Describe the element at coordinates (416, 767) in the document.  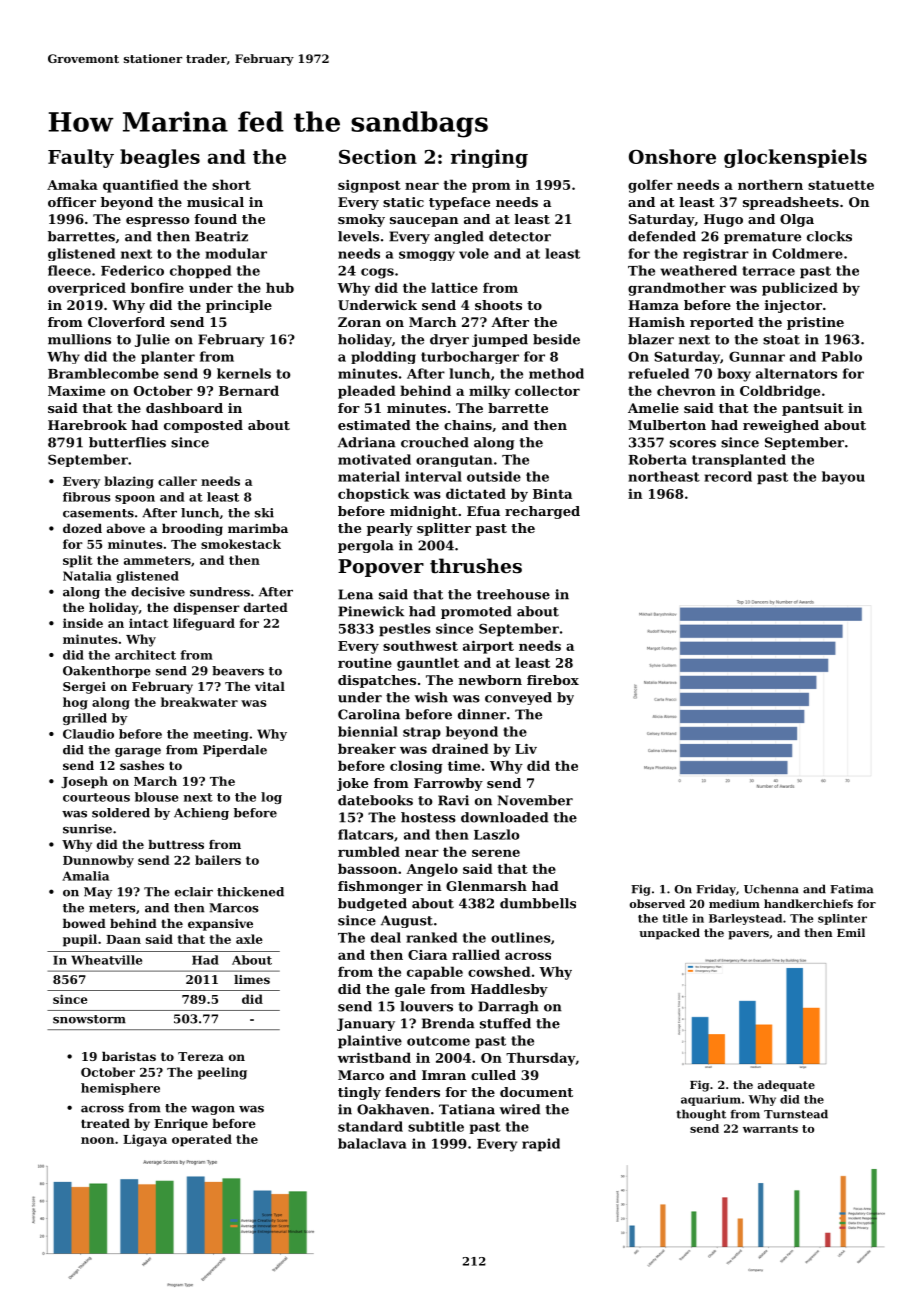
I see `closing` at that location.
